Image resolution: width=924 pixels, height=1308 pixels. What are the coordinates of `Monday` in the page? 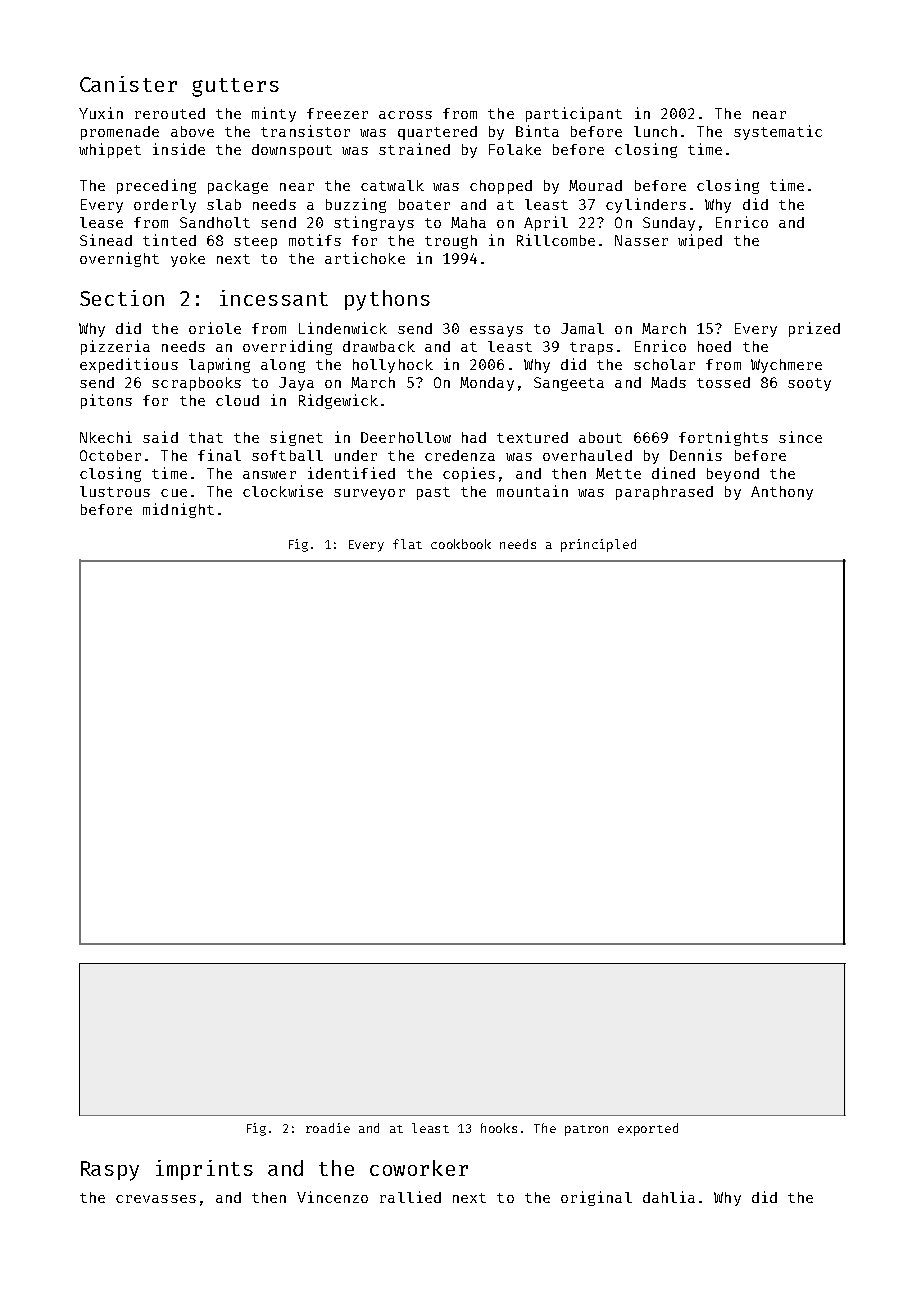 It's located at (487, 384).
